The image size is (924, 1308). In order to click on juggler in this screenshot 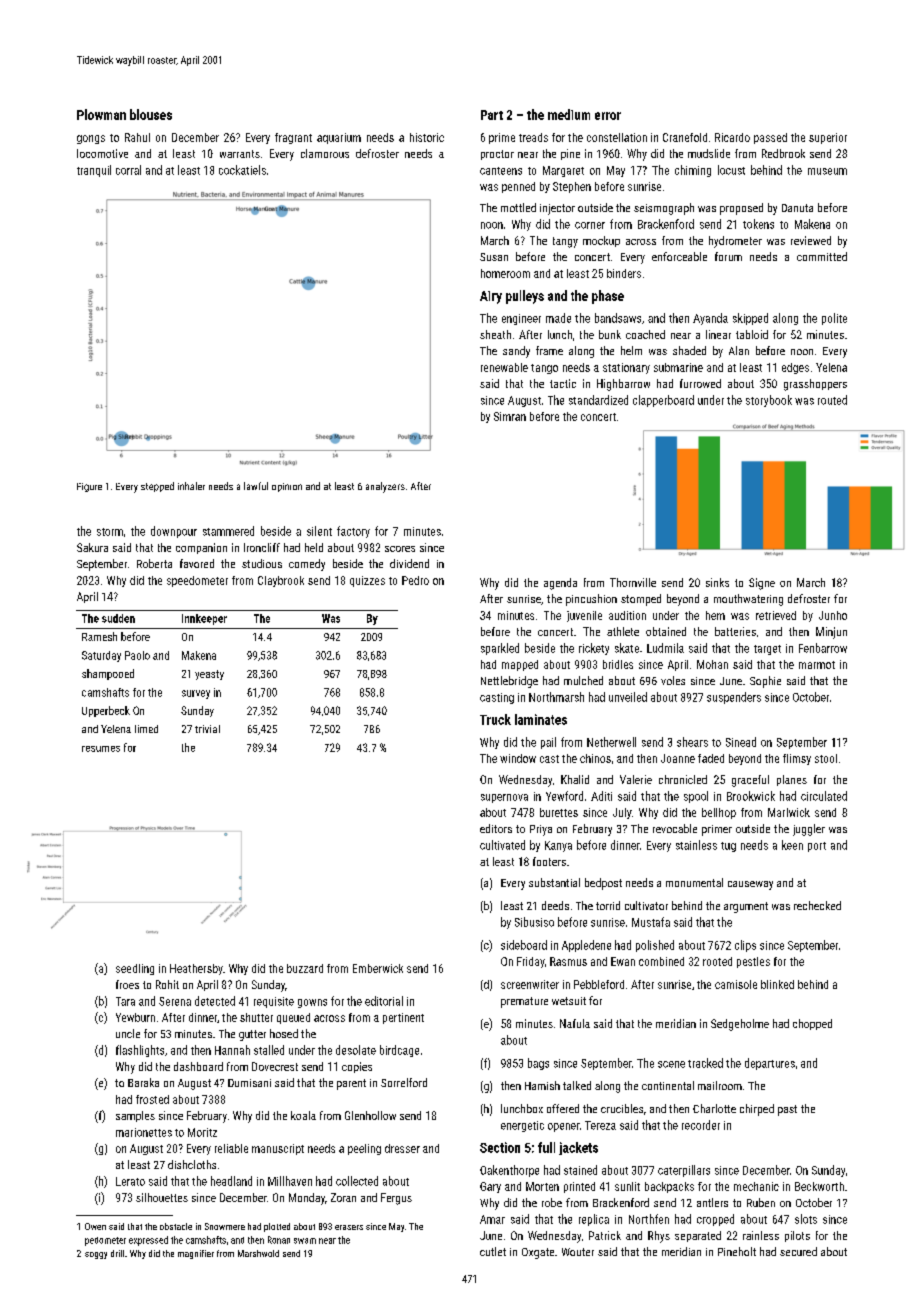, I will do `click(809, 830)`.
